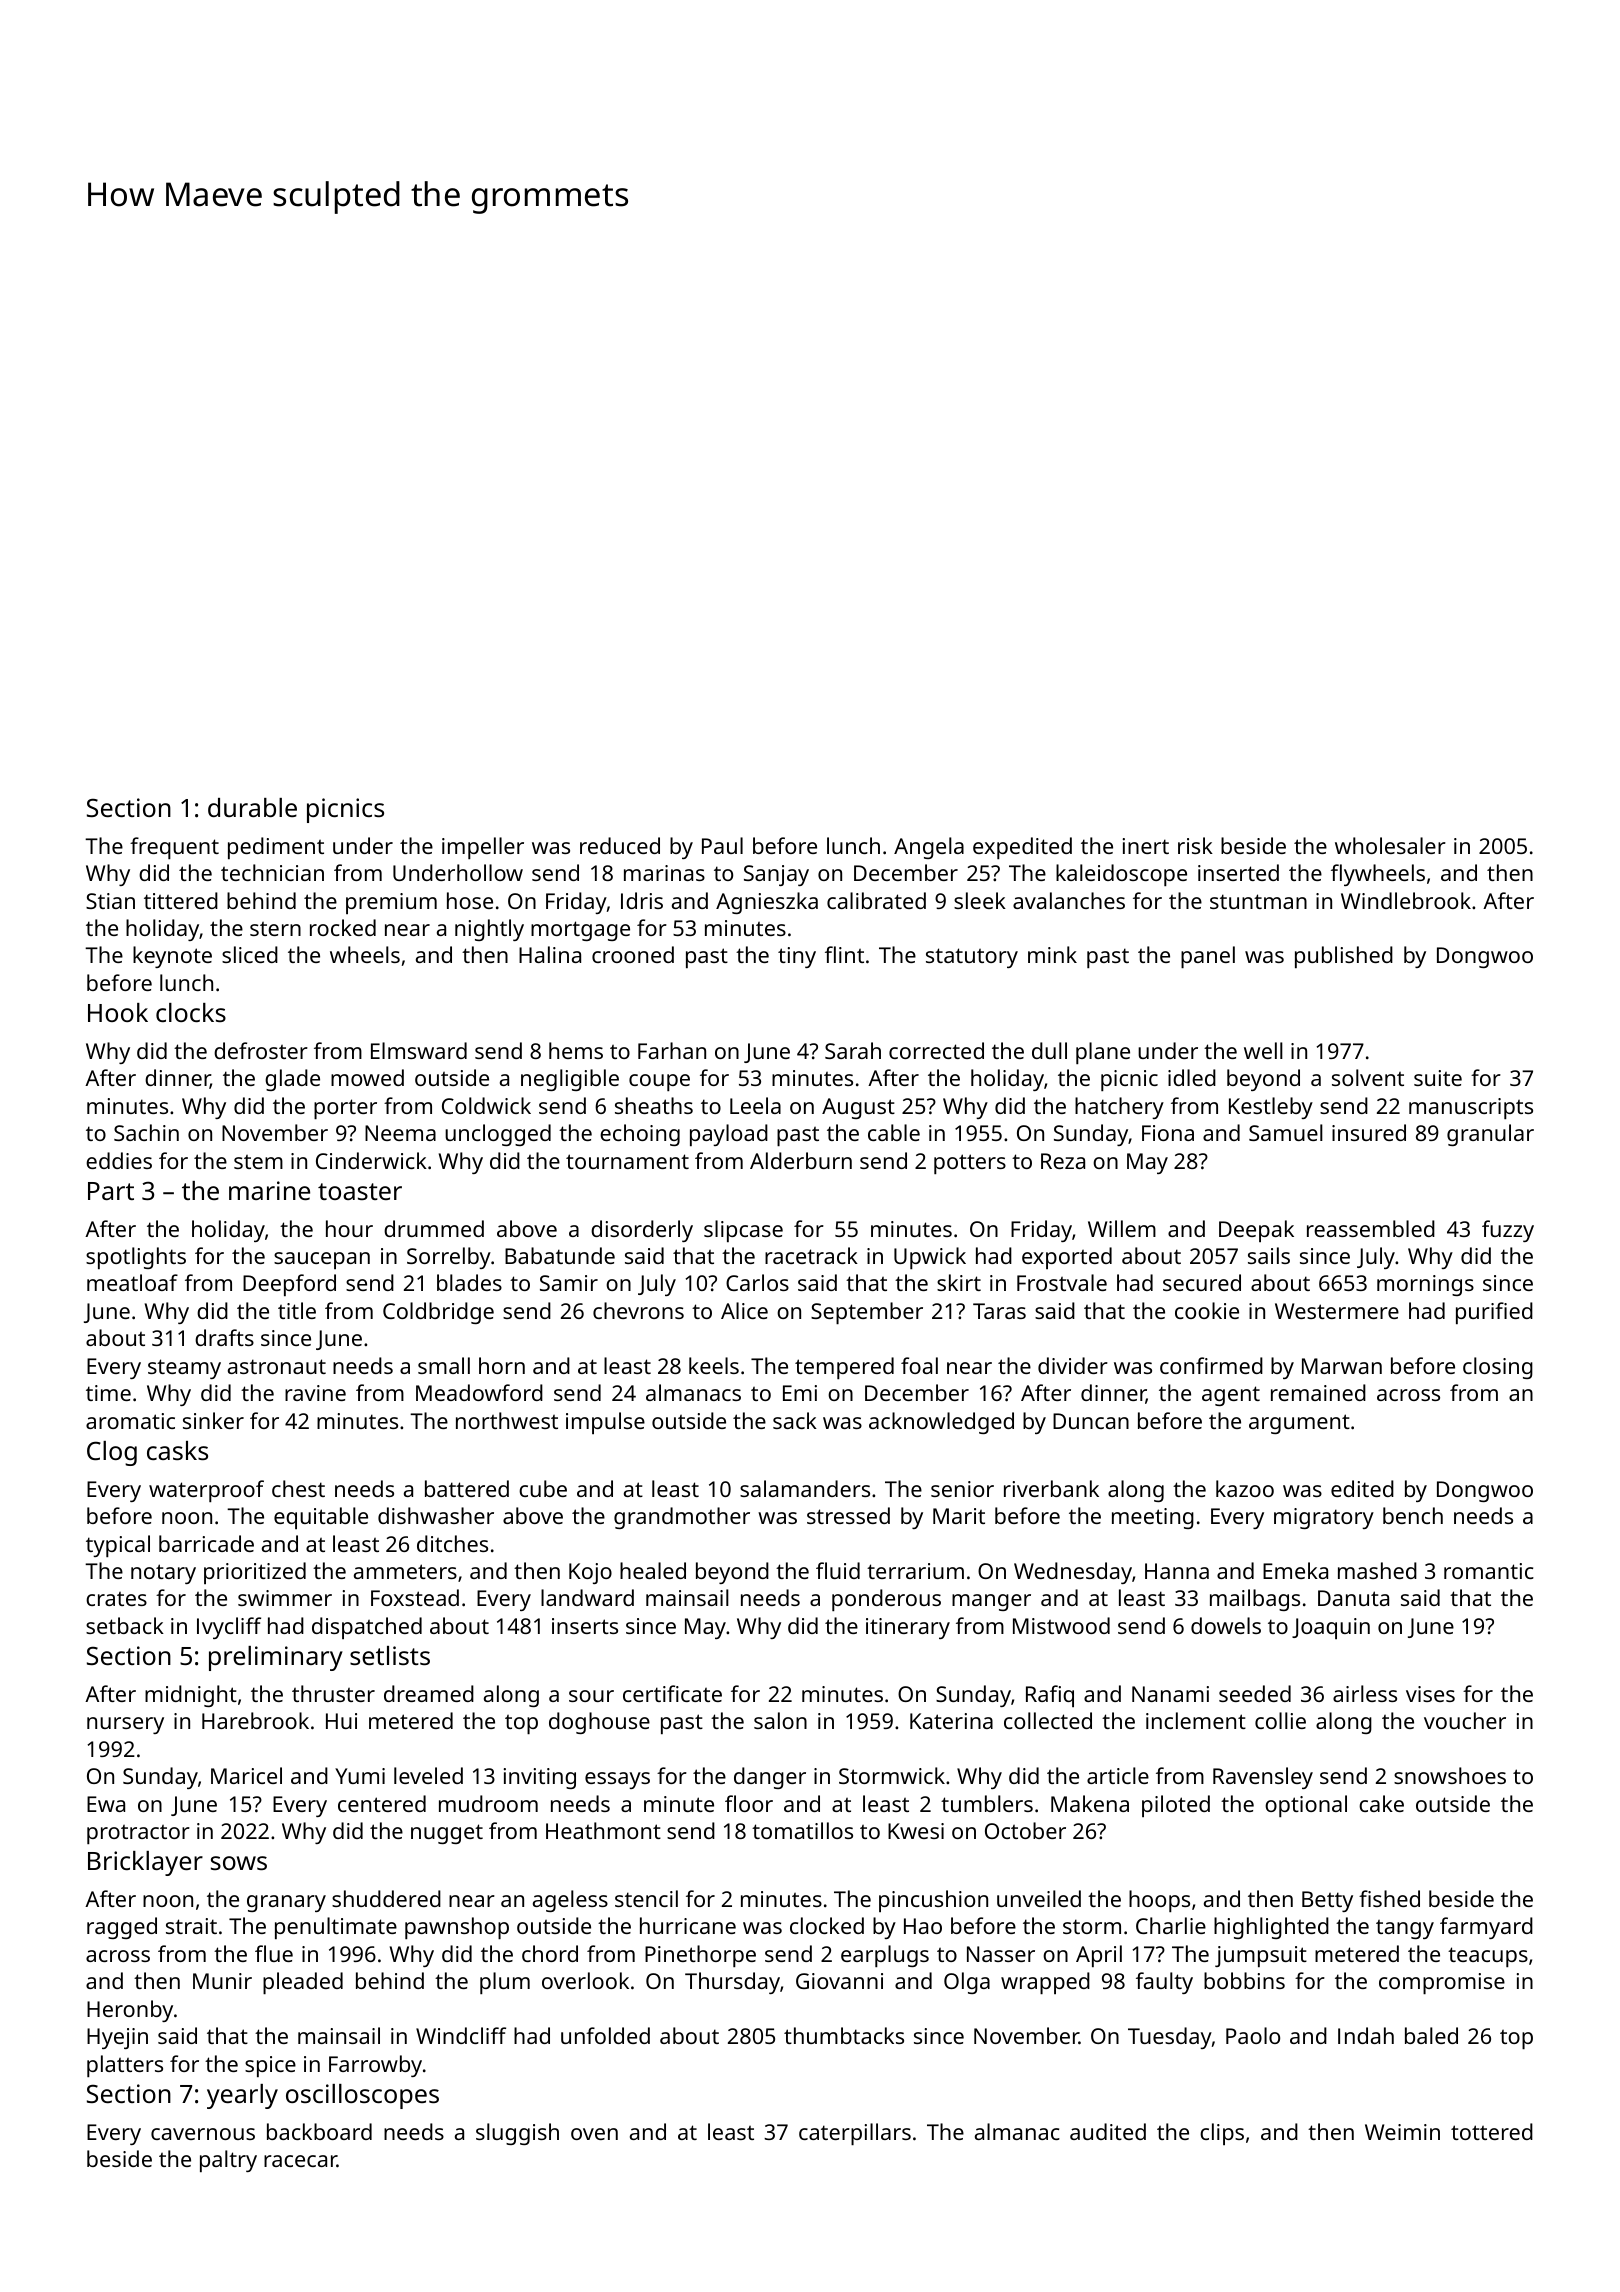 The height and width of the page is (2292, 1620). What do you see at coordinates (1231, 1396) in the page?
I see `agent` at bounding box center [1231, 1396].
